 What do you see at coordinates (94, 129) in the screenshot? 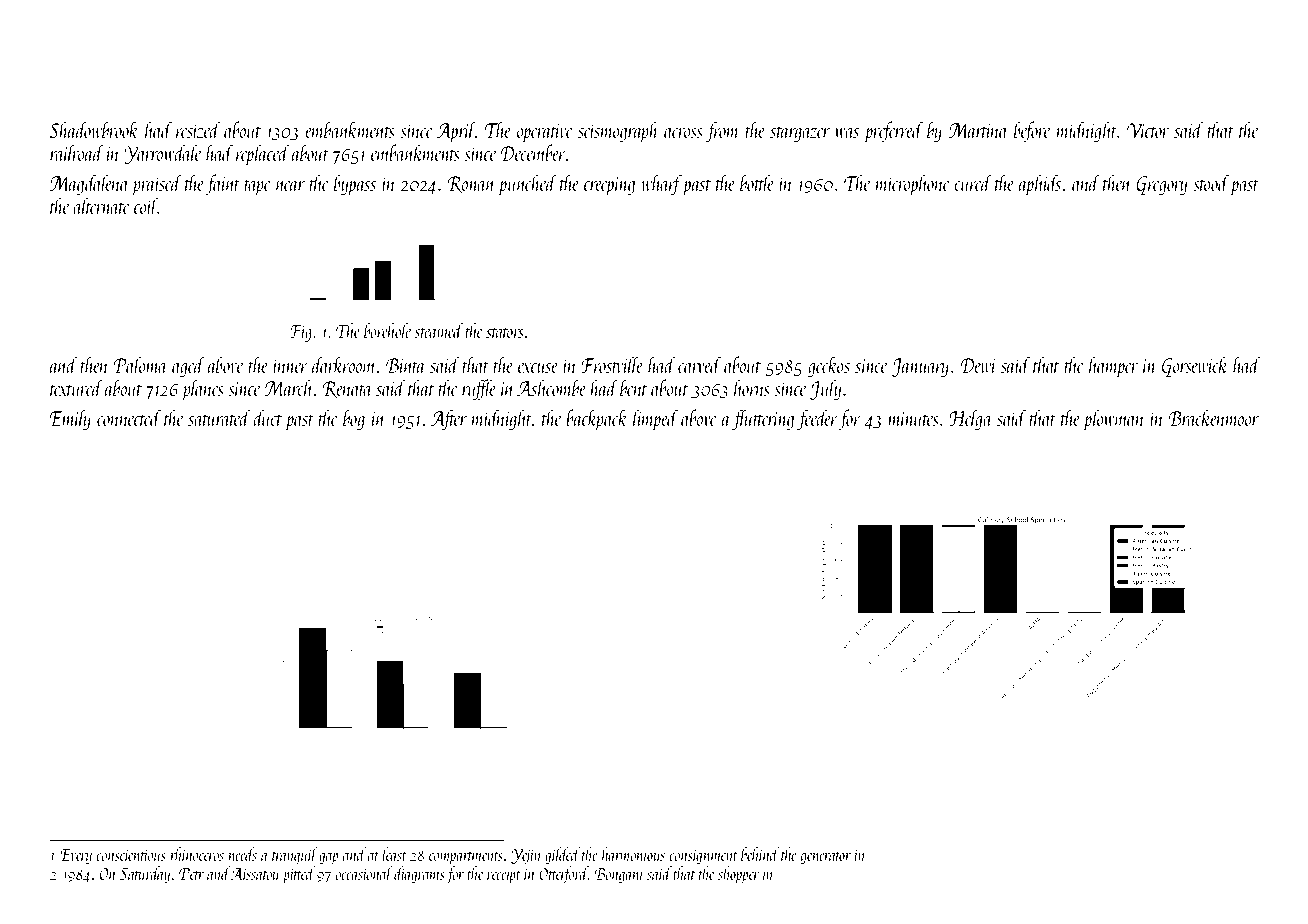
I see `Shadowbrook` at bounding box center [94, 129].
